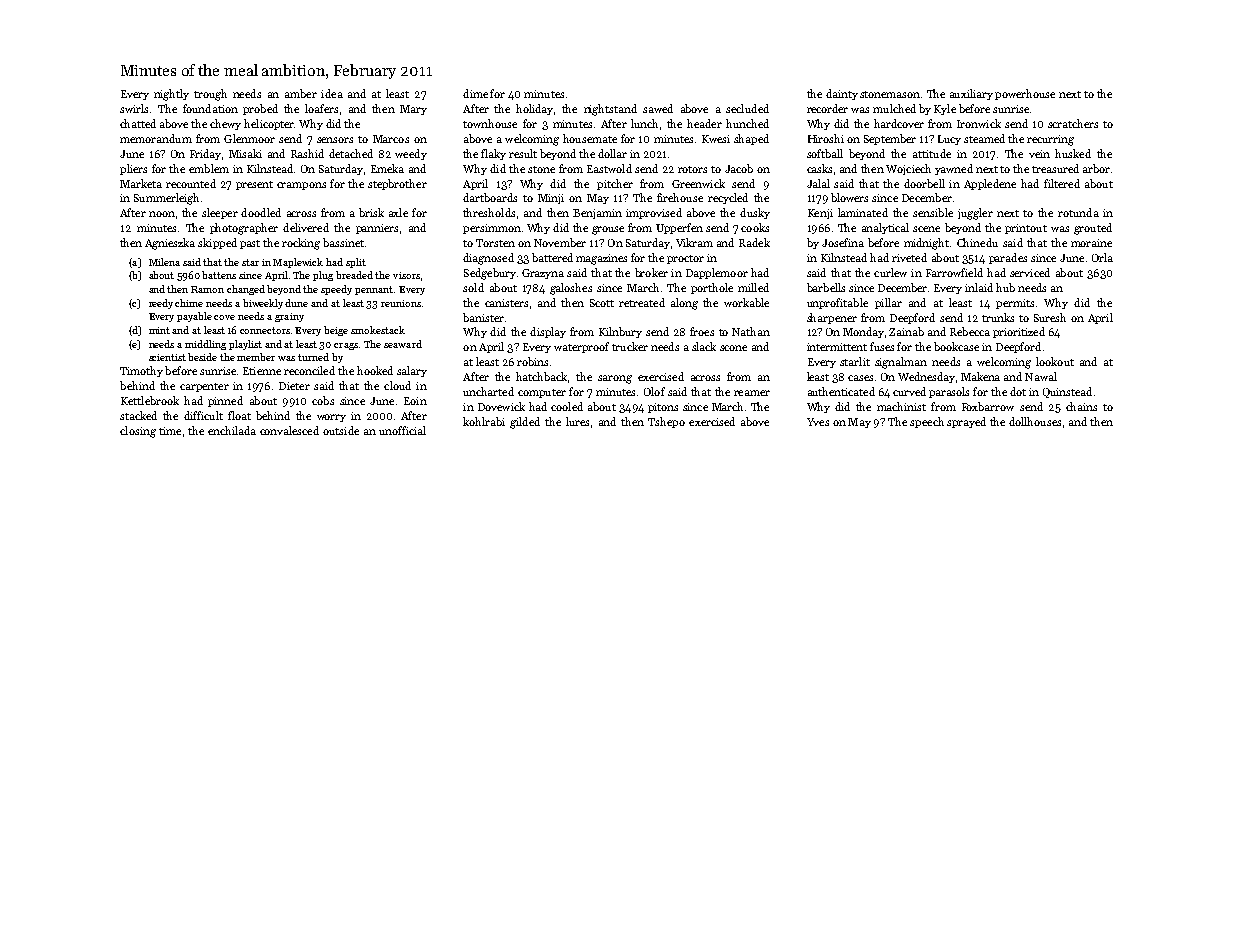 The height and width of the screenshot is (952, 1233). Describe the element at coordinates (232, 430) in the screenshot. I see `enchilada` at that location.
